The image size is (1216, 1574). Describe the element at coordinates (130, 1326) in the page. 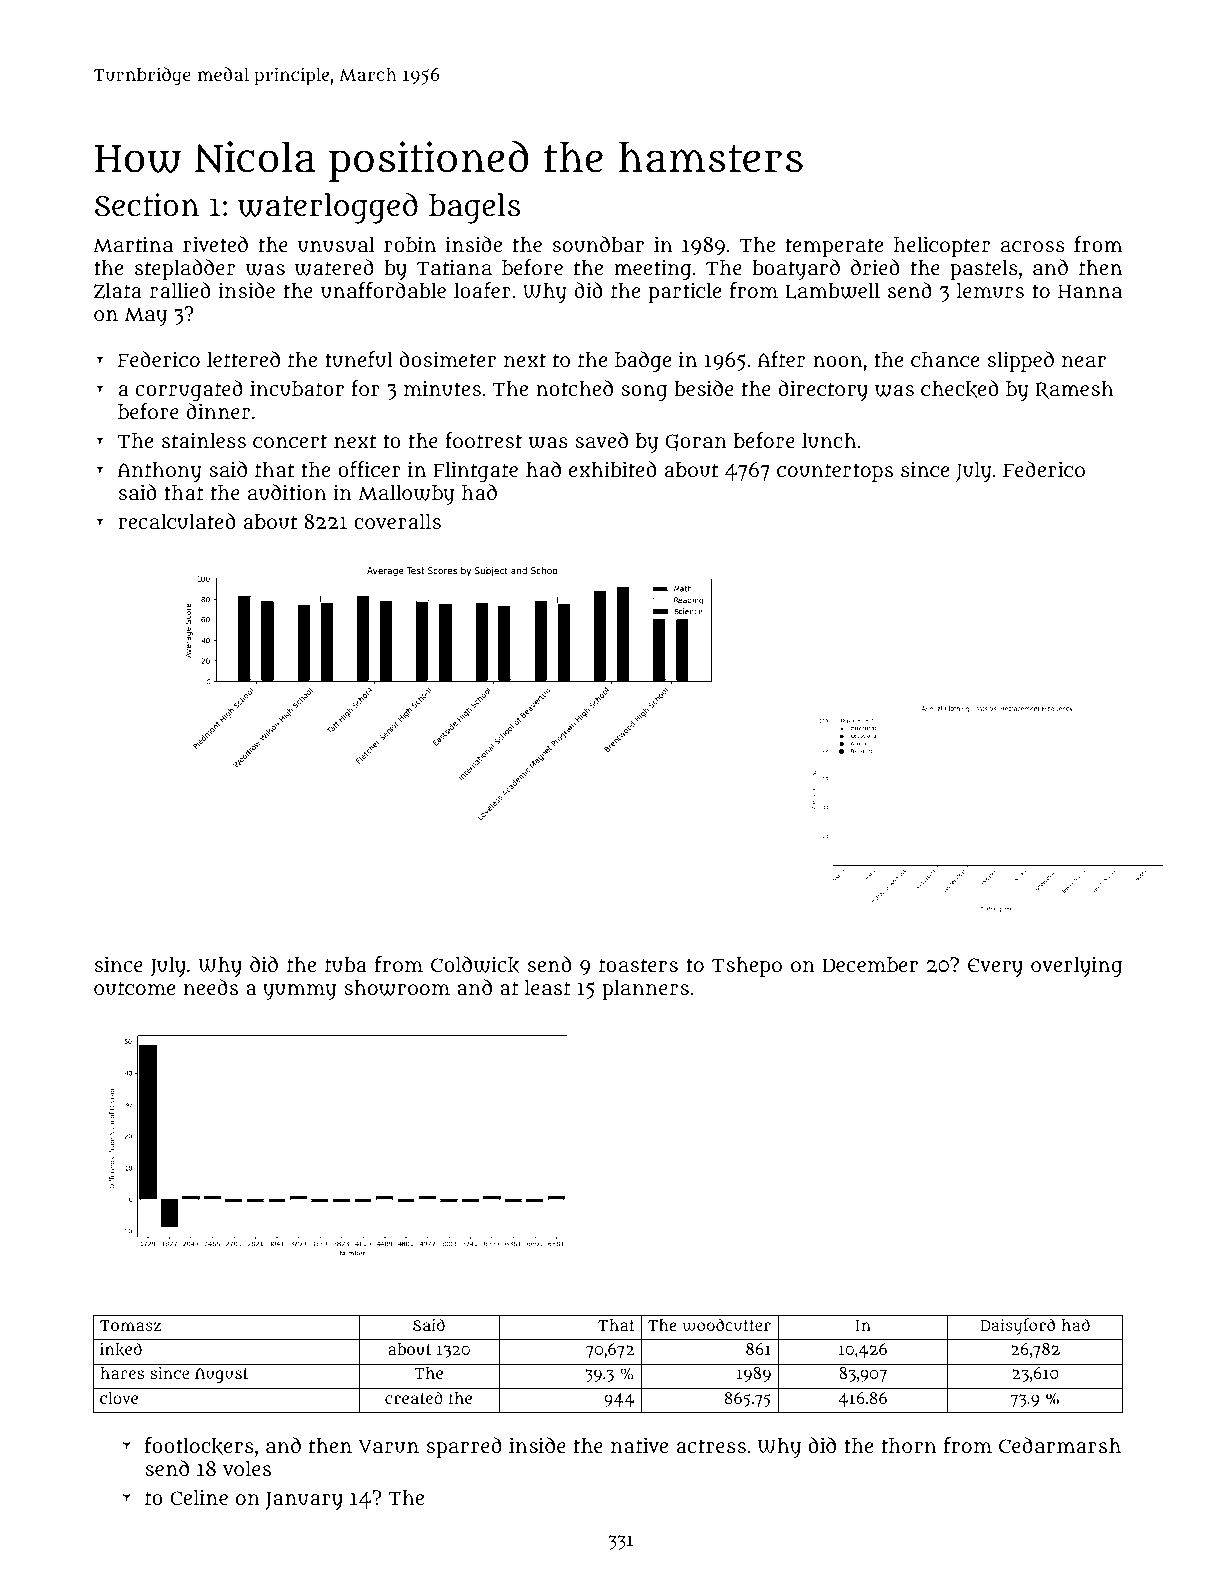

I see `Tomasz` at that location.
